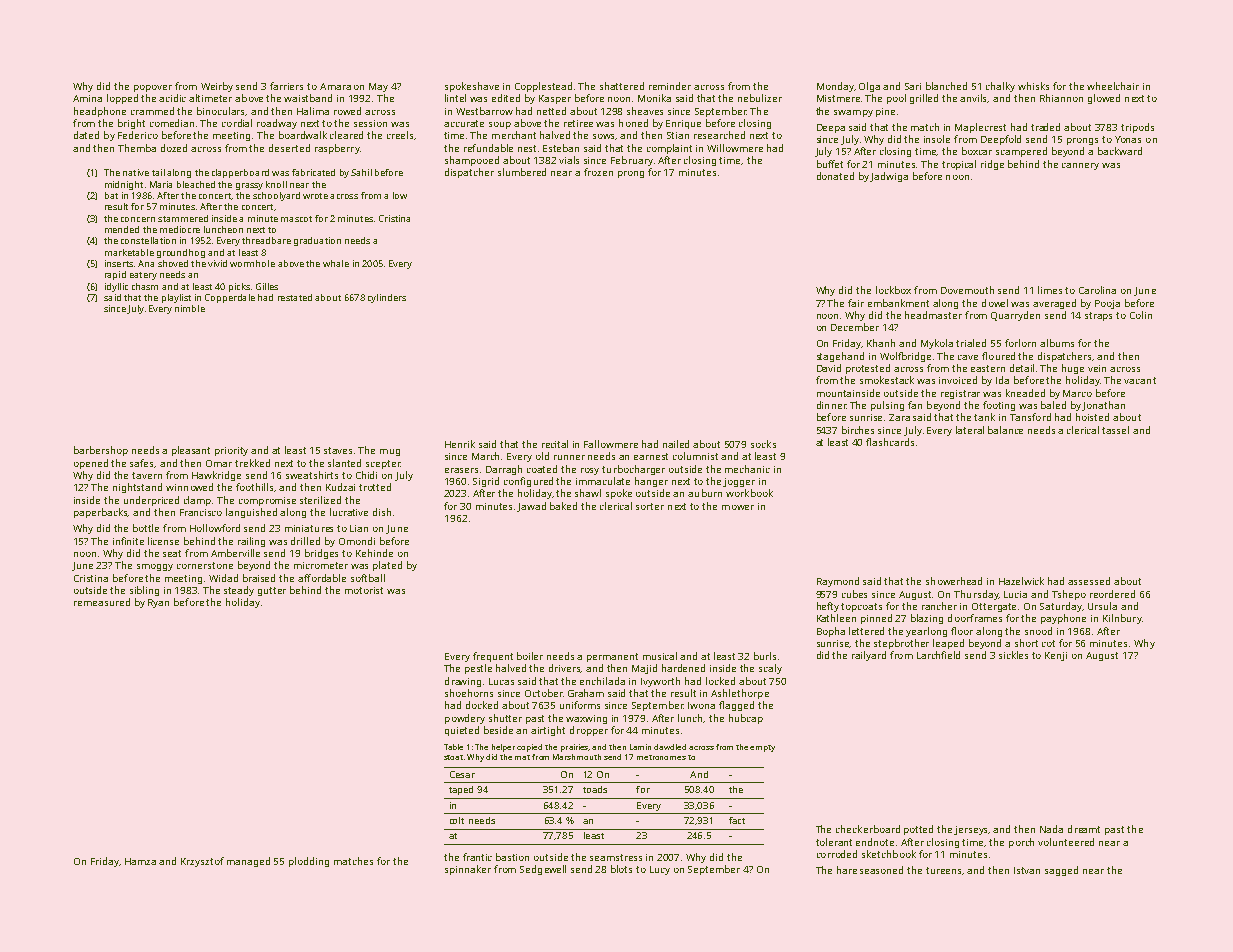 The height and width of the screenshot is (952, 1233). What do you see at coordinates (251, 513) in the screenshot?
I see `languished` at bounding box center [251, 513].
